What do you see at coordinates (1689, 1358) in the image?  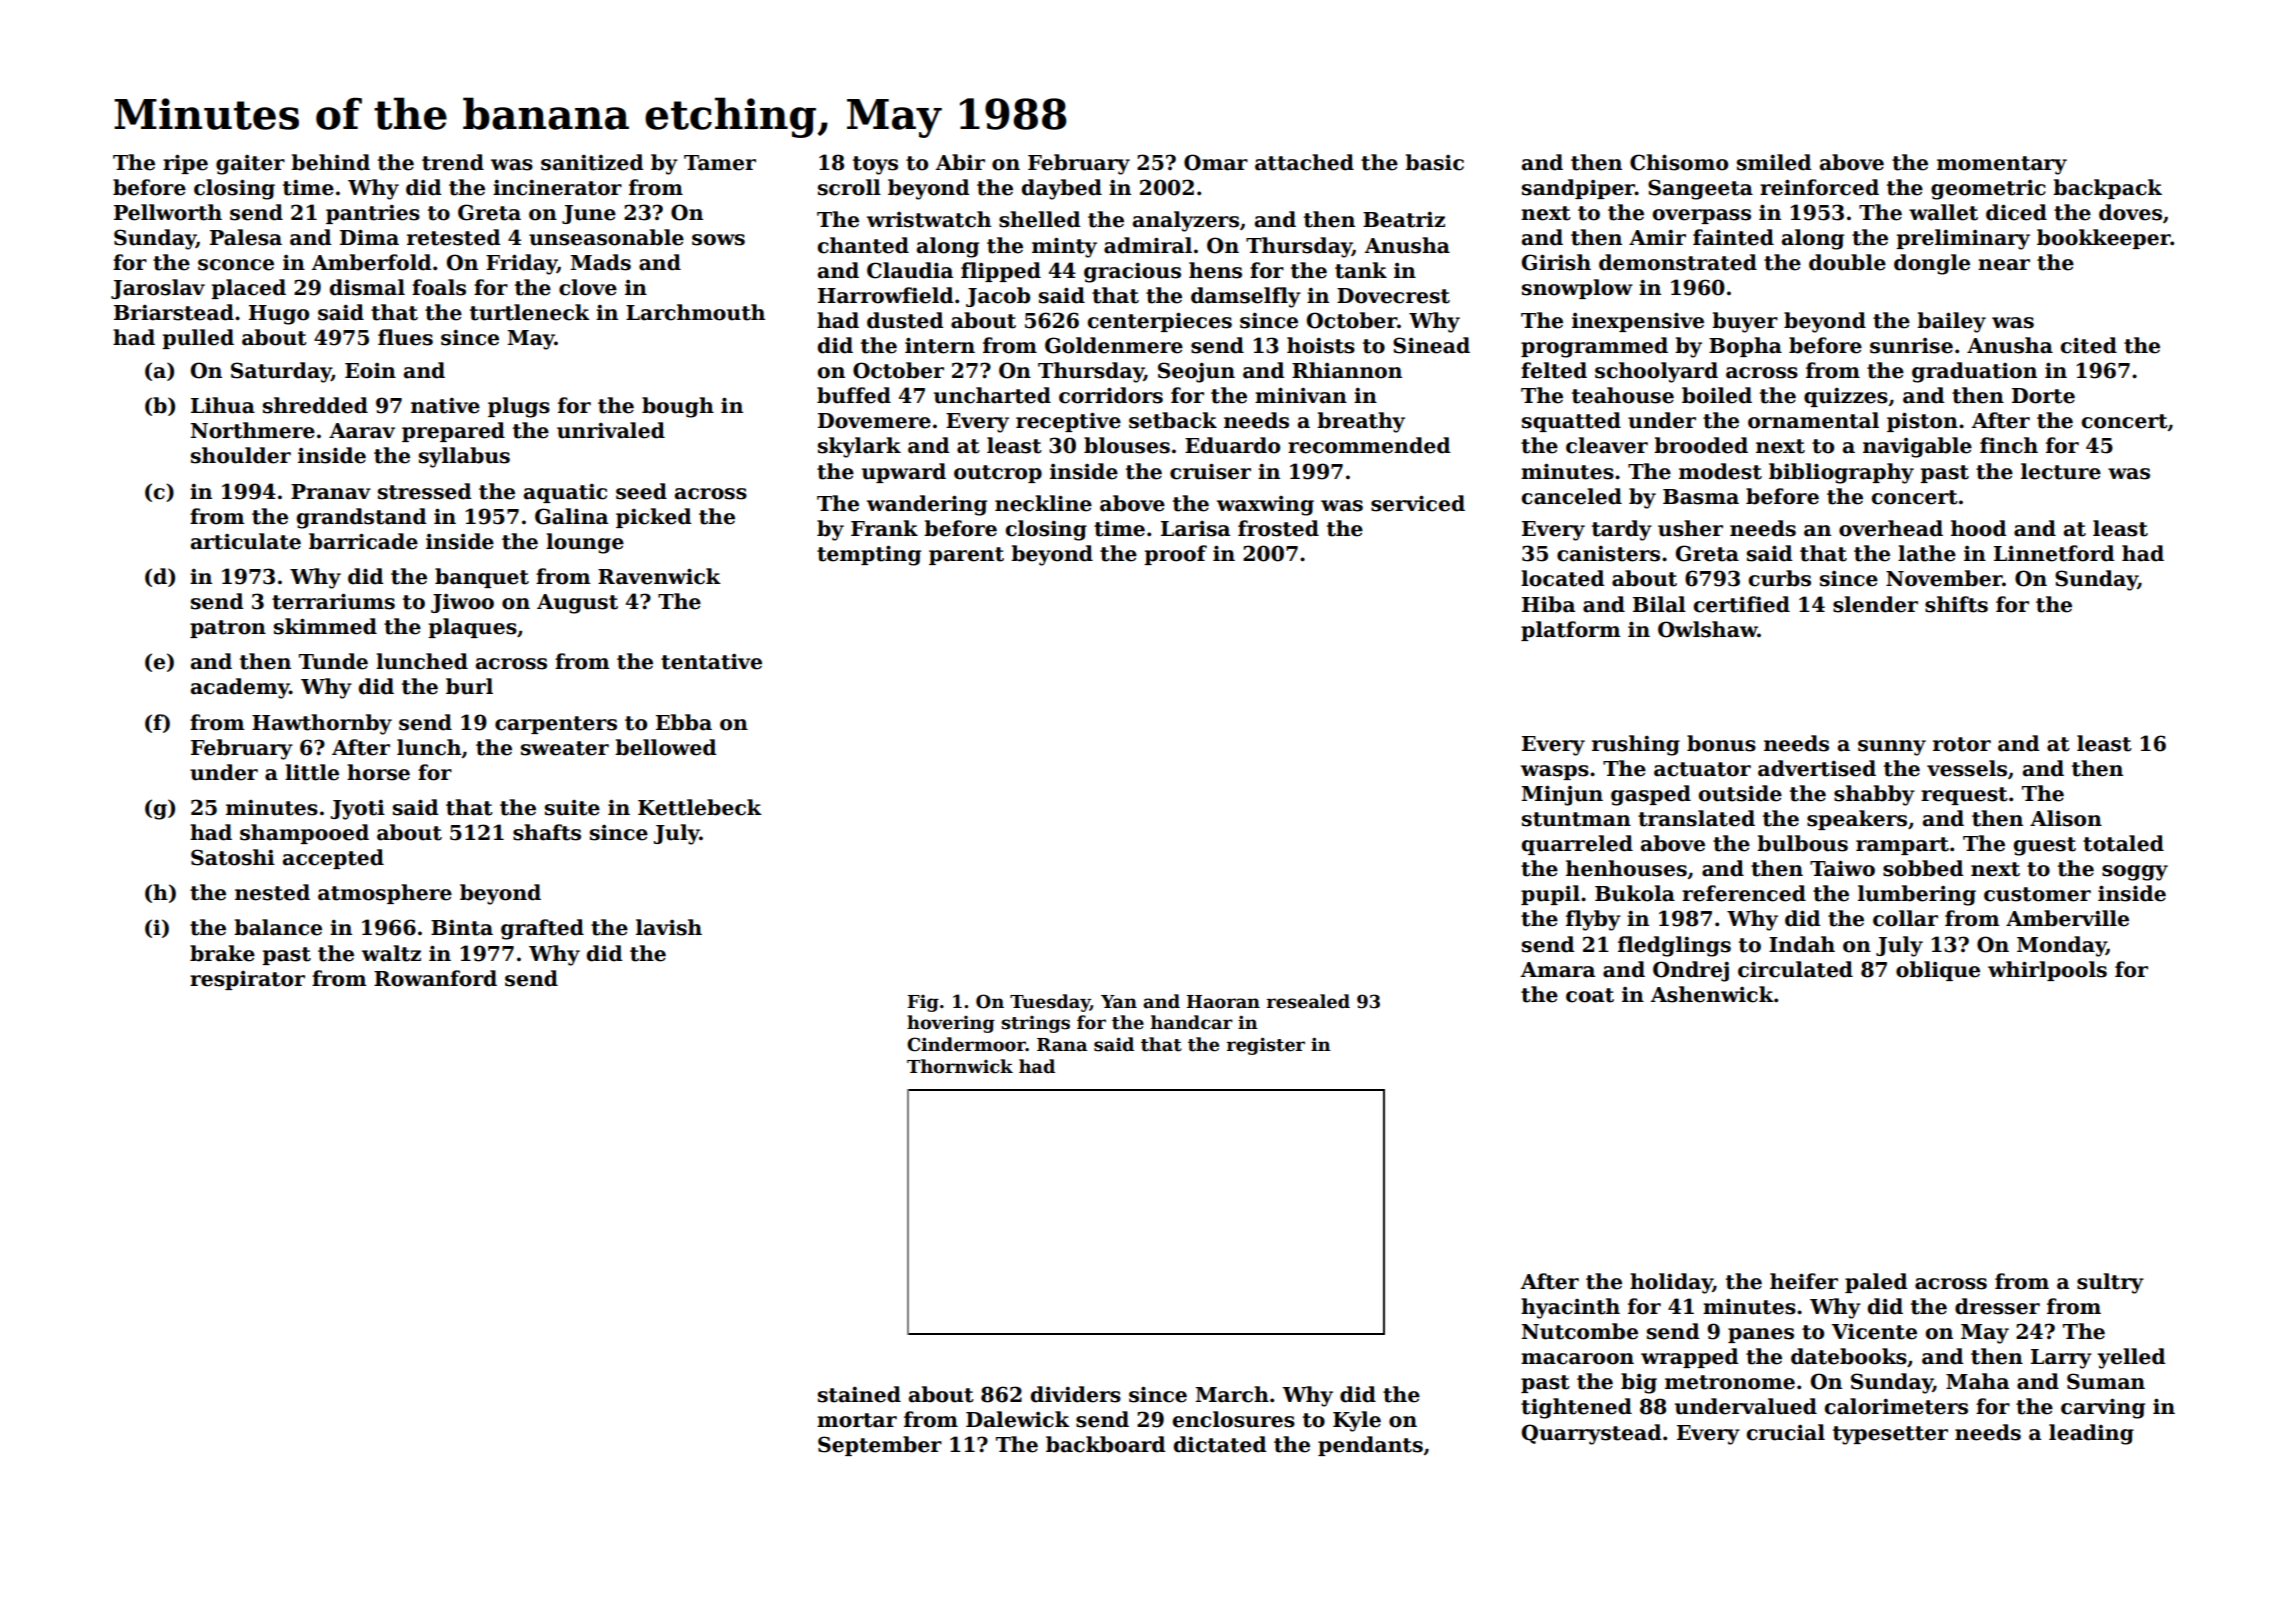 I see `wrapped` at bounding box center [1689, 1358].
